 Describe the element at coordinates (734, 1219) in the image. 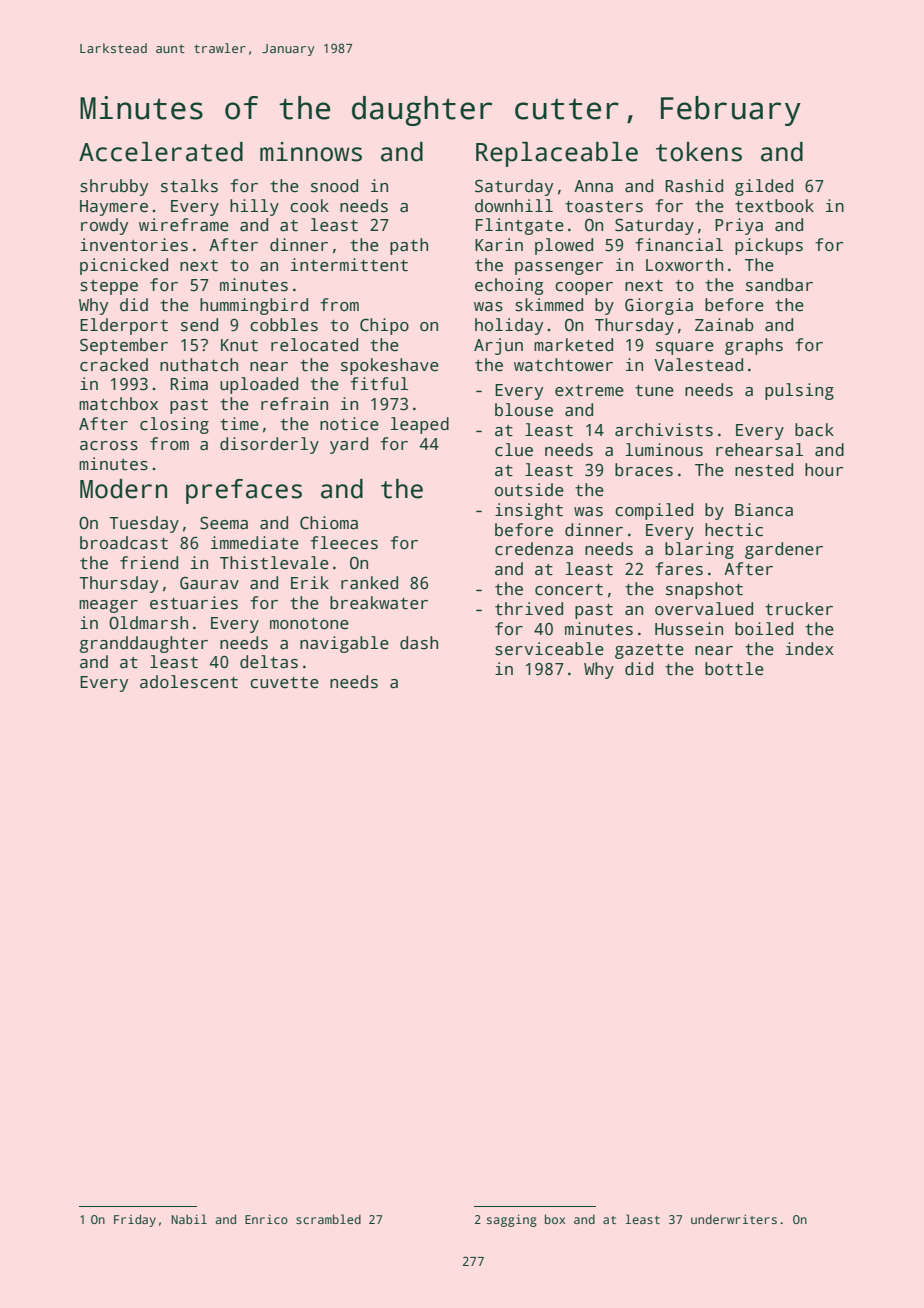

I see `underwriters` at that location.
